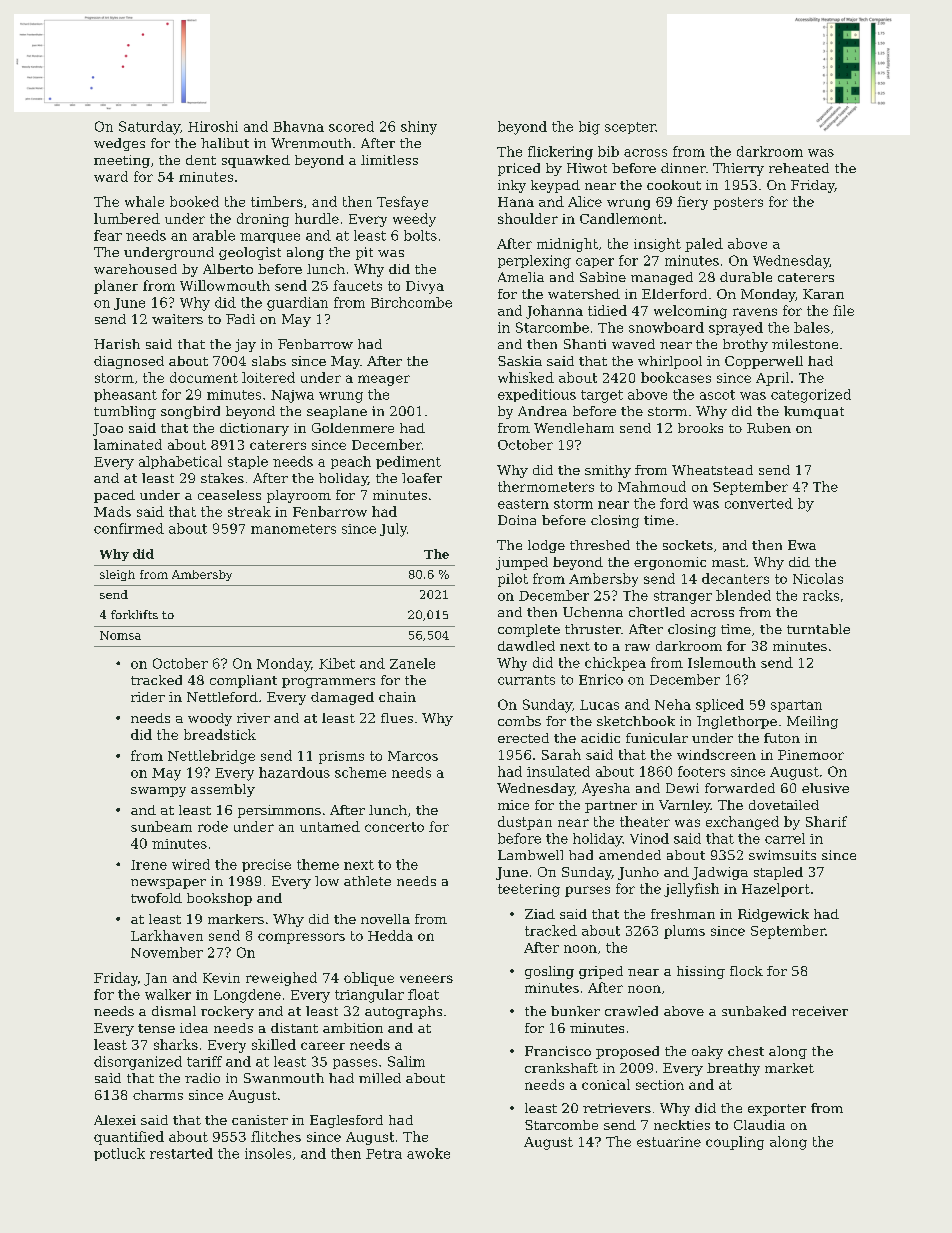  What do you see at coordinates (181, 1153) in the screenshot?
I see `restarted` at bounding box center [181, 1153].
